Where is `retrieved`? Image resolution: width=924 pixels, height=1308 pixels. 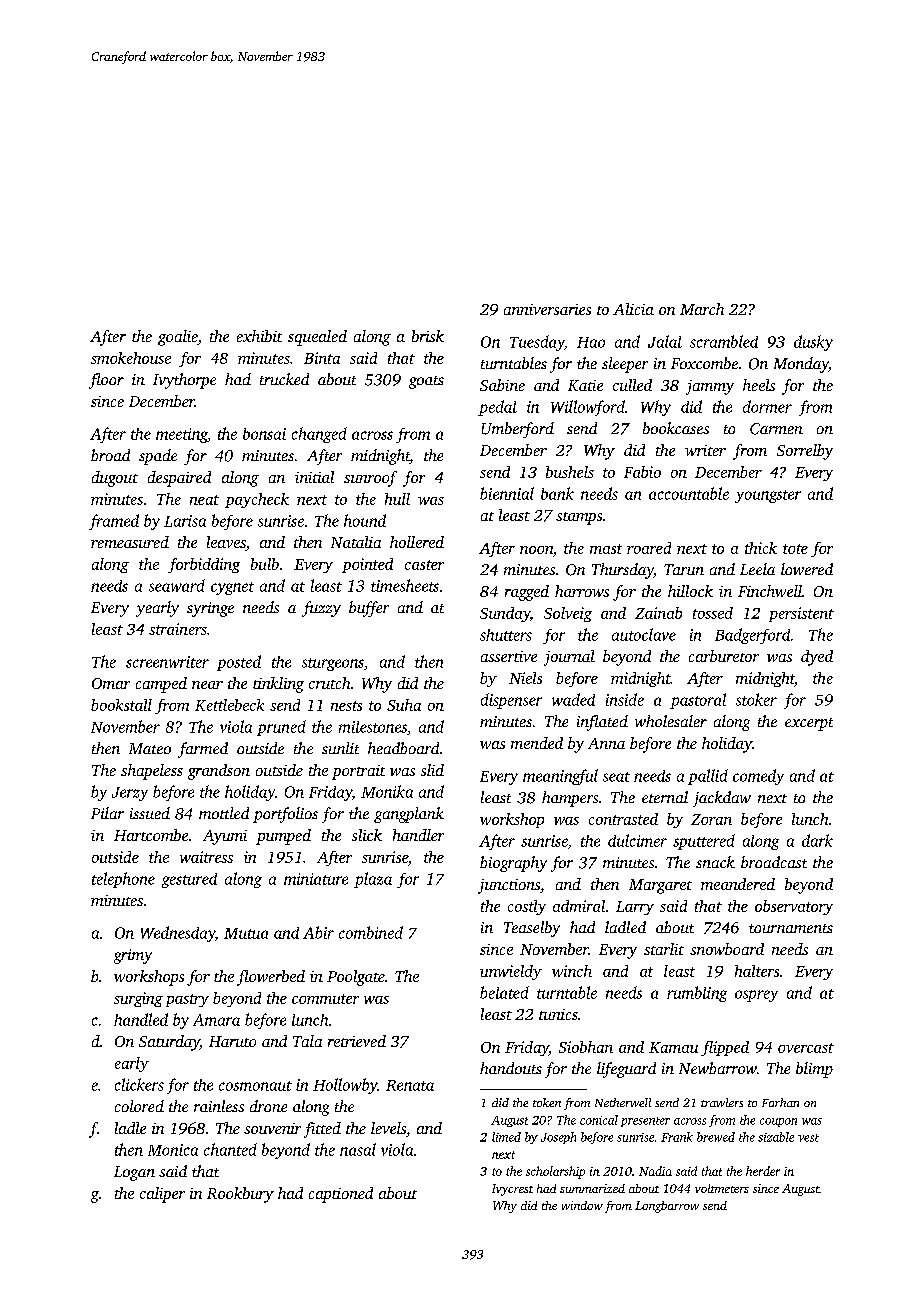 retrieved is located at coordinates (357, 1041).
